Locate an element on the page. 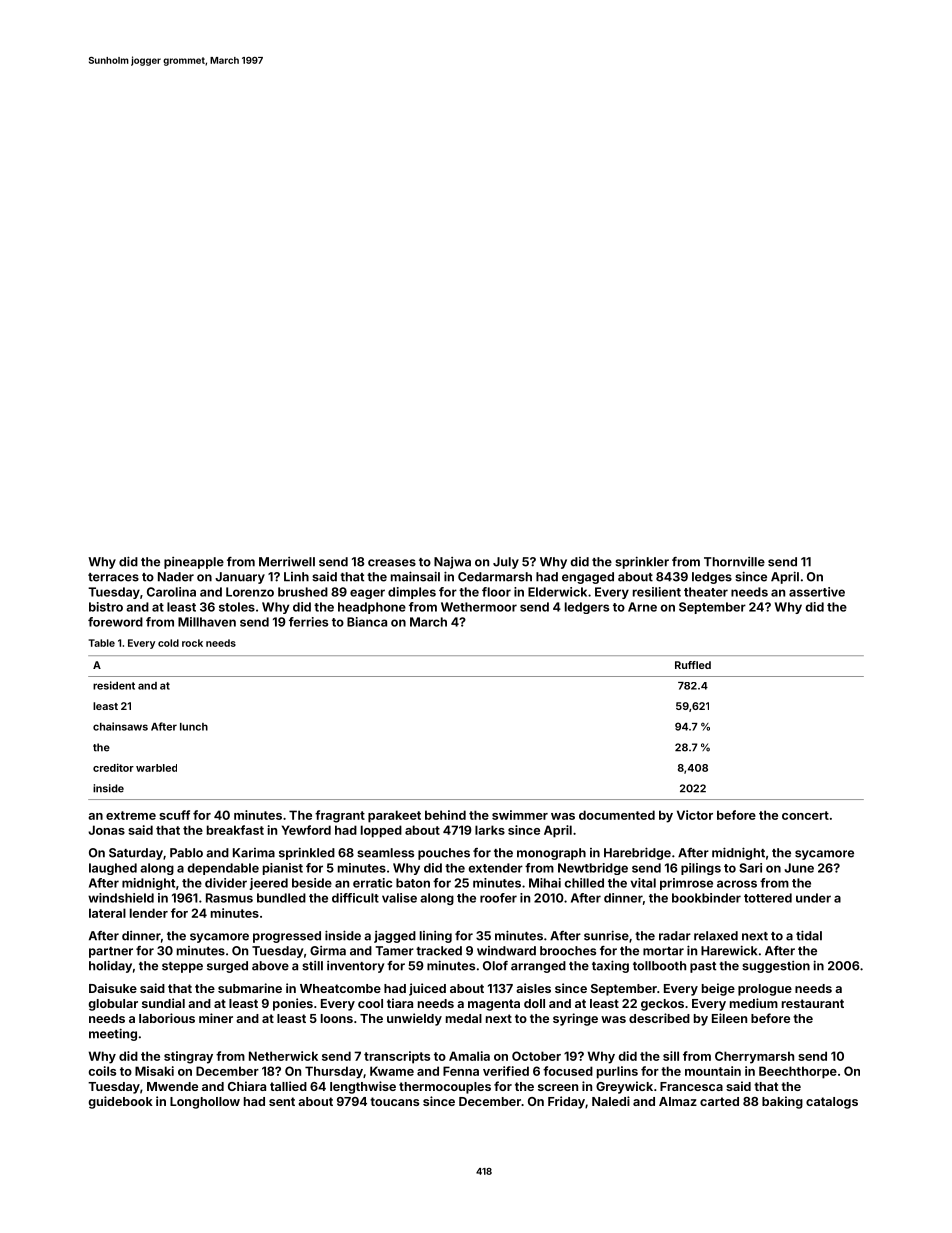 The height and width of the image is (1233, 952). Jonas is located at coordinates (106, 830).
